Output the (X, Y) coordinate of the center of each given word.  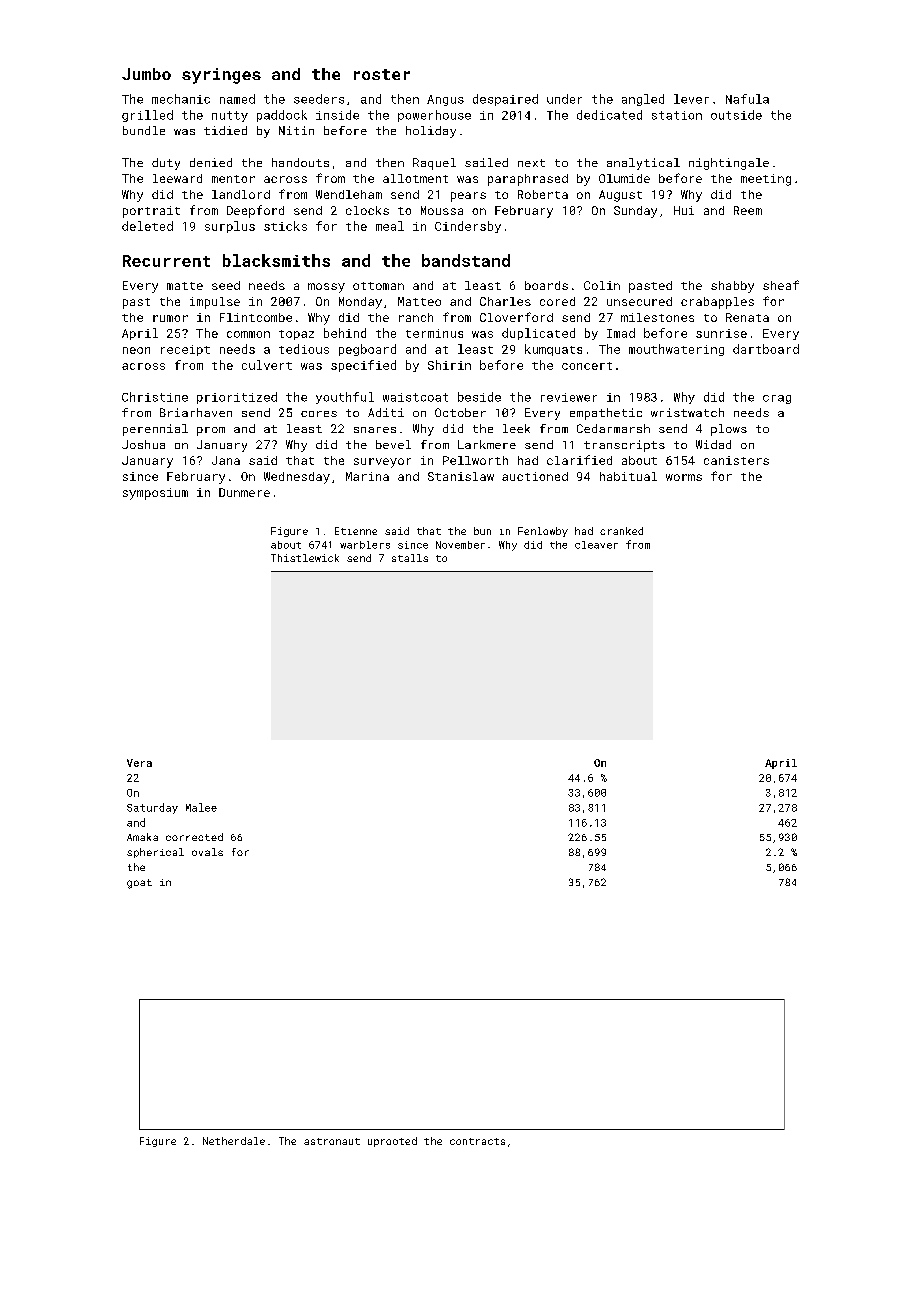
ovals (207, 852)
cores (319, 414)
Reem (748, 210)
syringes (221, 76)
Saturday (152, 808)
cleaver (596, 545)
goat (139, 884)
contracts (477, 1141)
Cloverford (516, 317)
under (564, 99)
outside (736, 115)
